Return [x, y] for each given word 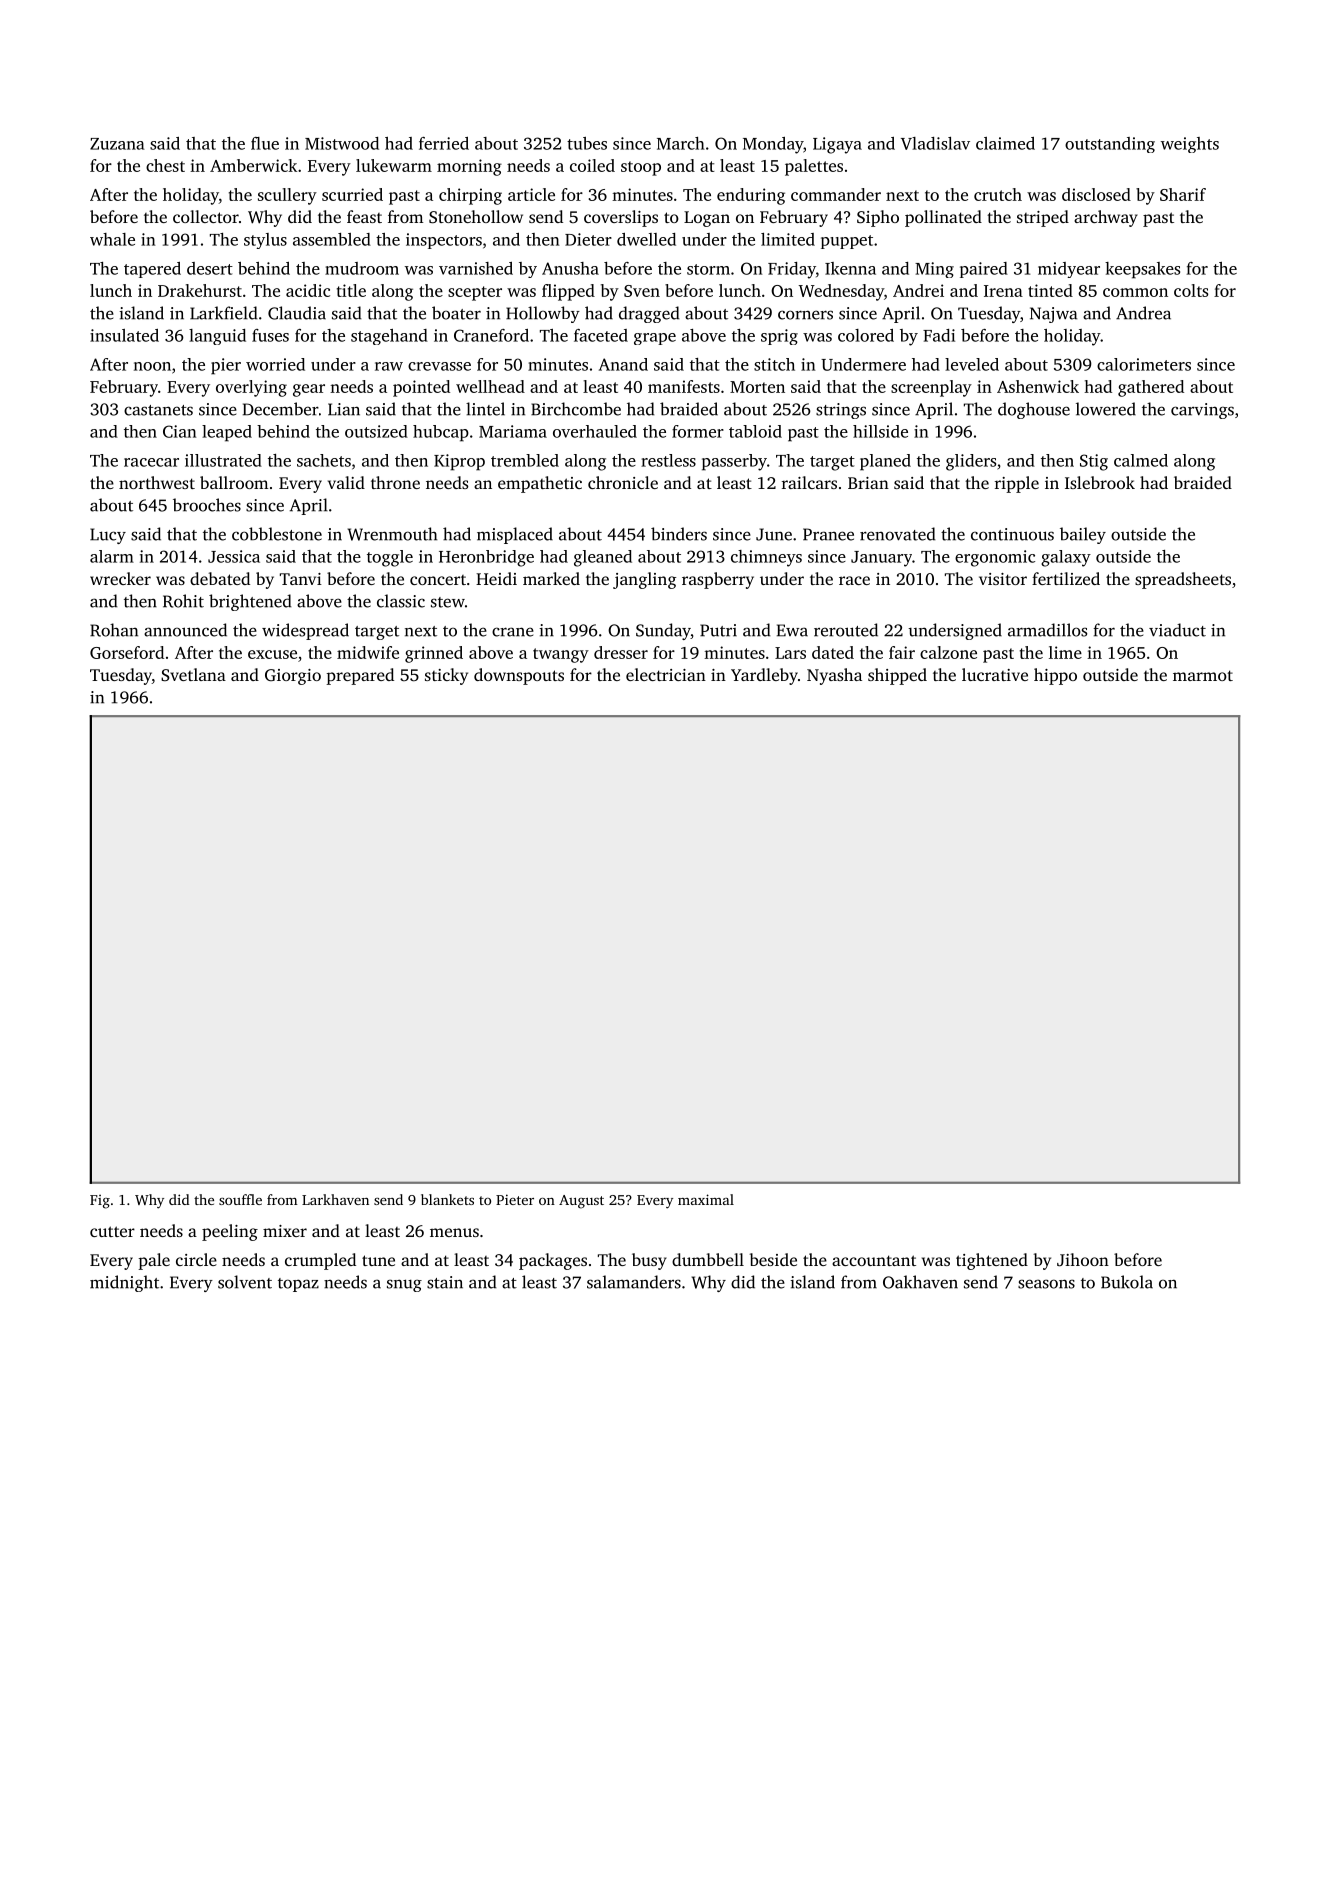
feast [364, 216]
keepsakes [1142, 270]
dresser [621, 652]
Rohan [114, 630]
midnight [124, 1283]
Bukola [1127, 1282]
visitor [1003, 579]
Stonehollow [476, 217]
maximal [706, 1199]
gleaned [603, 558]
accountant [874, 1260]
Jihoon [1083, 1260]
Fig [100, 1202]
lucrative [995, 674]
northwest [157, 482]
